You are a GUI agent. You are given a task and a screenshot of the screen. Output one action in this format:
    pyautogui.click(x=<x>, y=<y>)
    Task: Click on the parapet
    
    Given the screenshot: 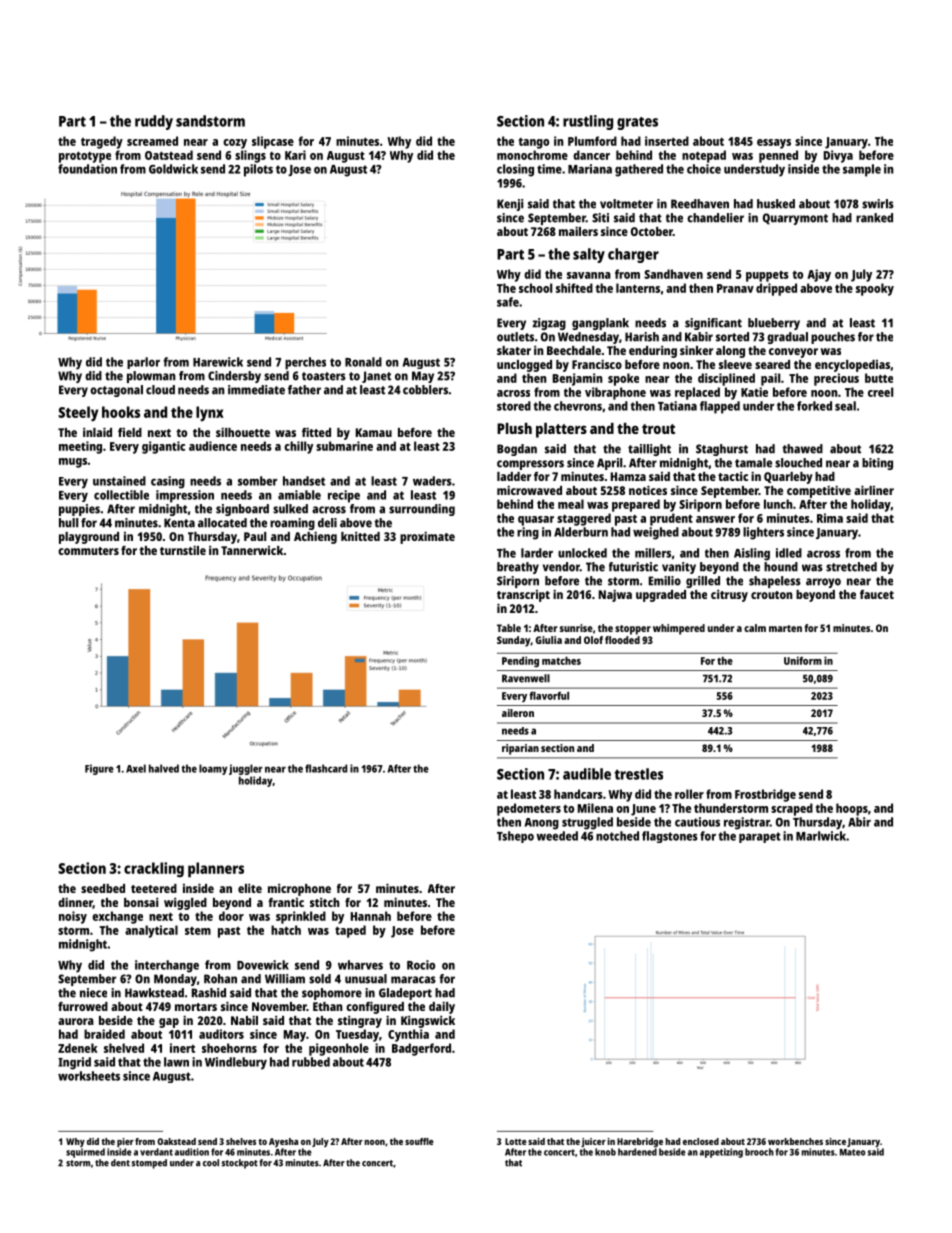 What is the action you would take?
    pyautogui.click(x=760, y=837)
